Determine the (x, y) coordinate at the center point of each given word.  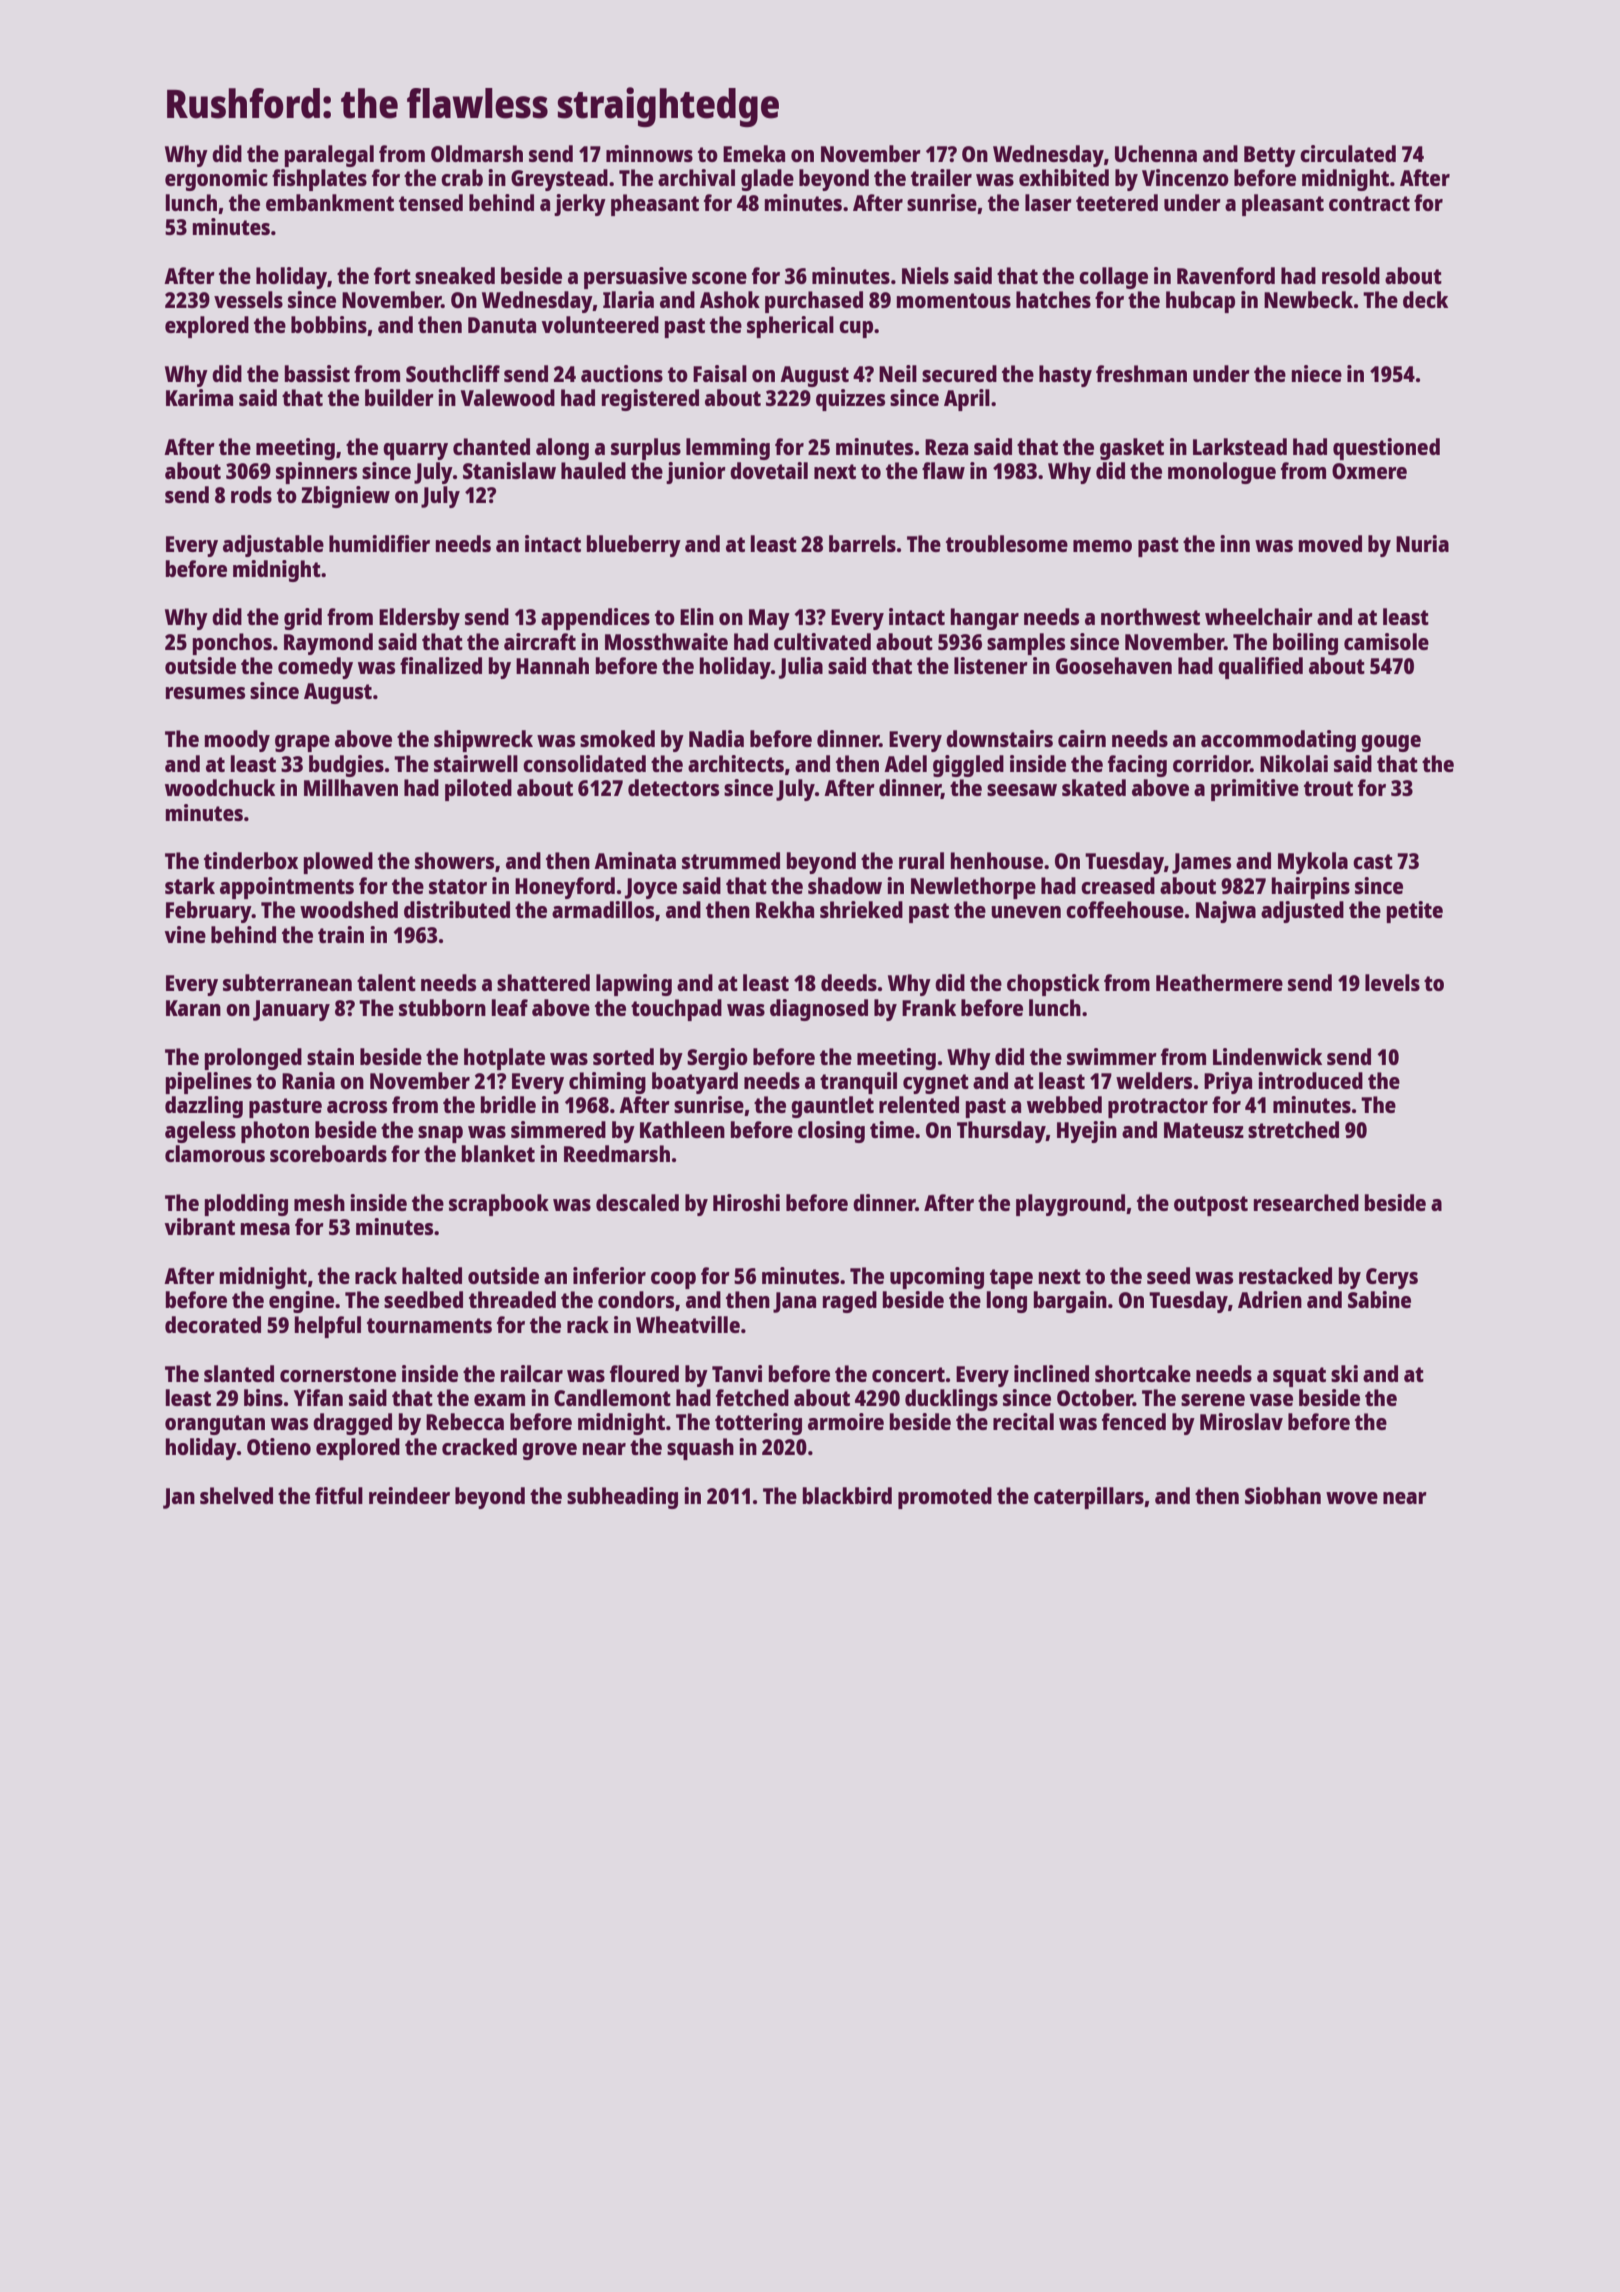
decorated (213, 1324)
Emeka (754, 153)
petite (1415, 912)
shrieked (861, 909)
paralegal (329, 156)
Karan (193, 1008)
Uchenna (1156, 153)
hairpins (1311, 888)
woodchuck (220, 787)
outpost (1211, 1206)
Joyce (651, 888)
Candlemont (612, 1397)
